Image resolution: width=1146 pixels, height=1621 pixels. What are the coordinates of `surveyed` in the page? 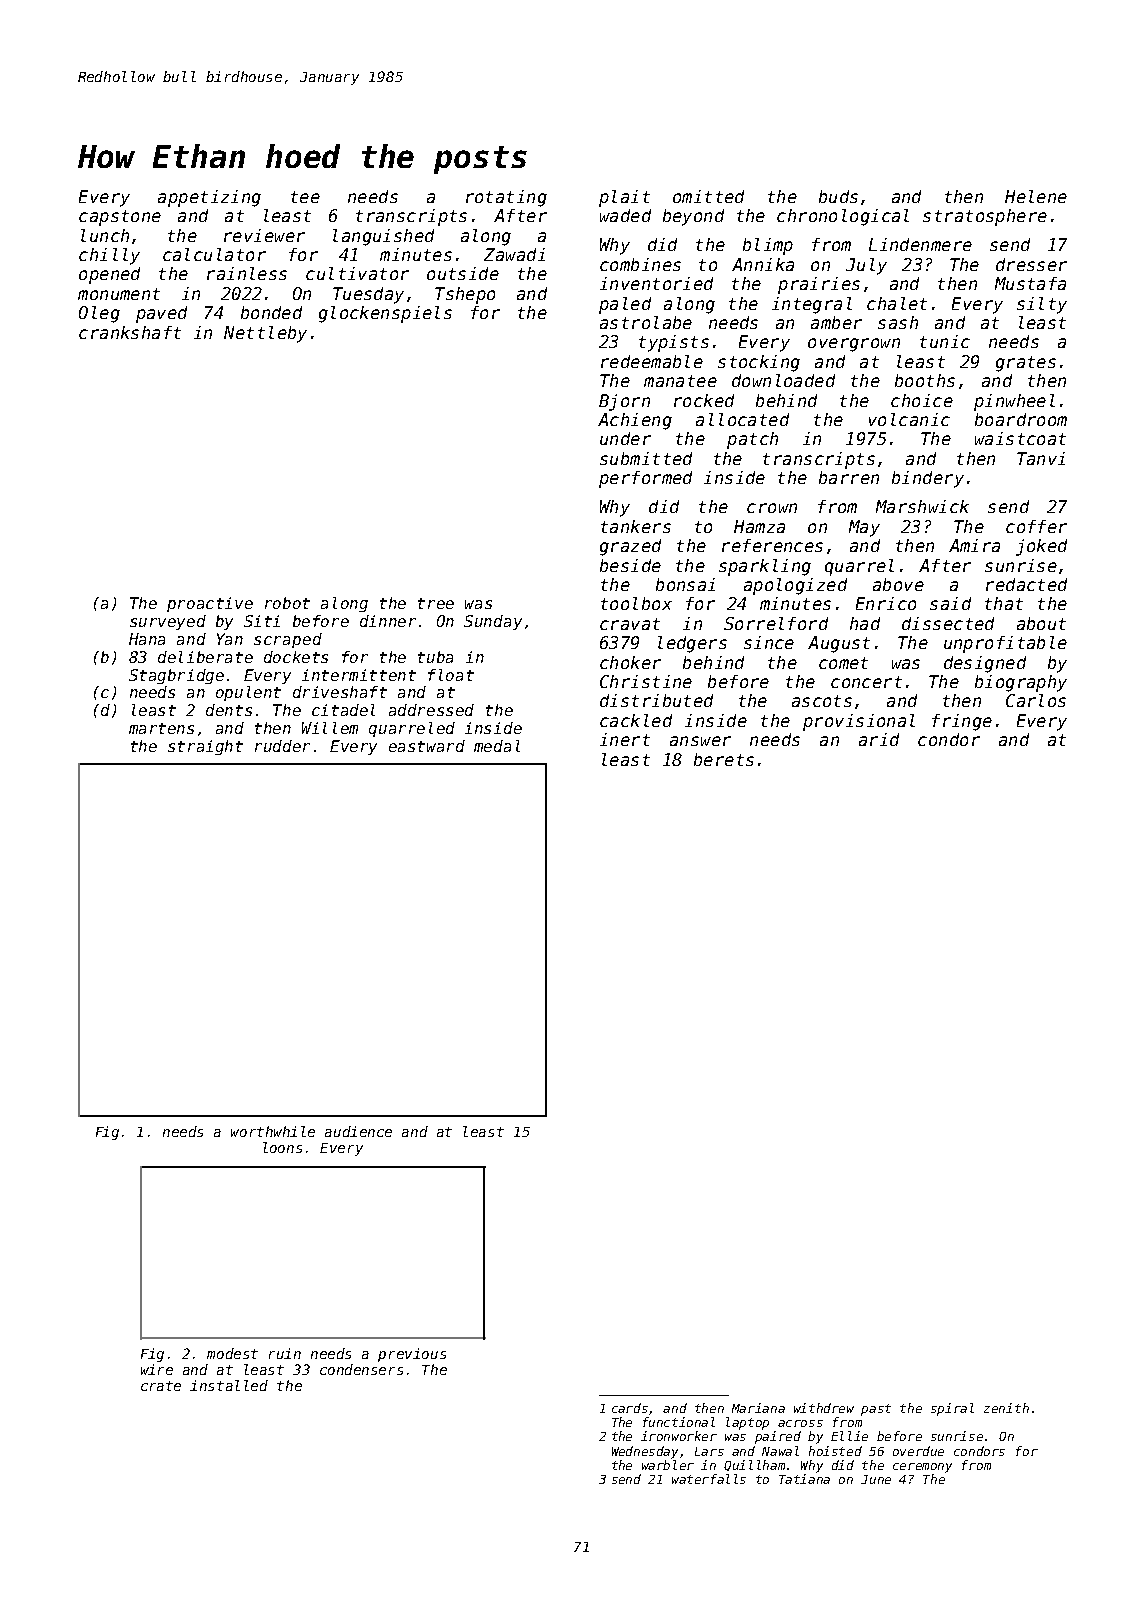 It's located at (168, 622).
